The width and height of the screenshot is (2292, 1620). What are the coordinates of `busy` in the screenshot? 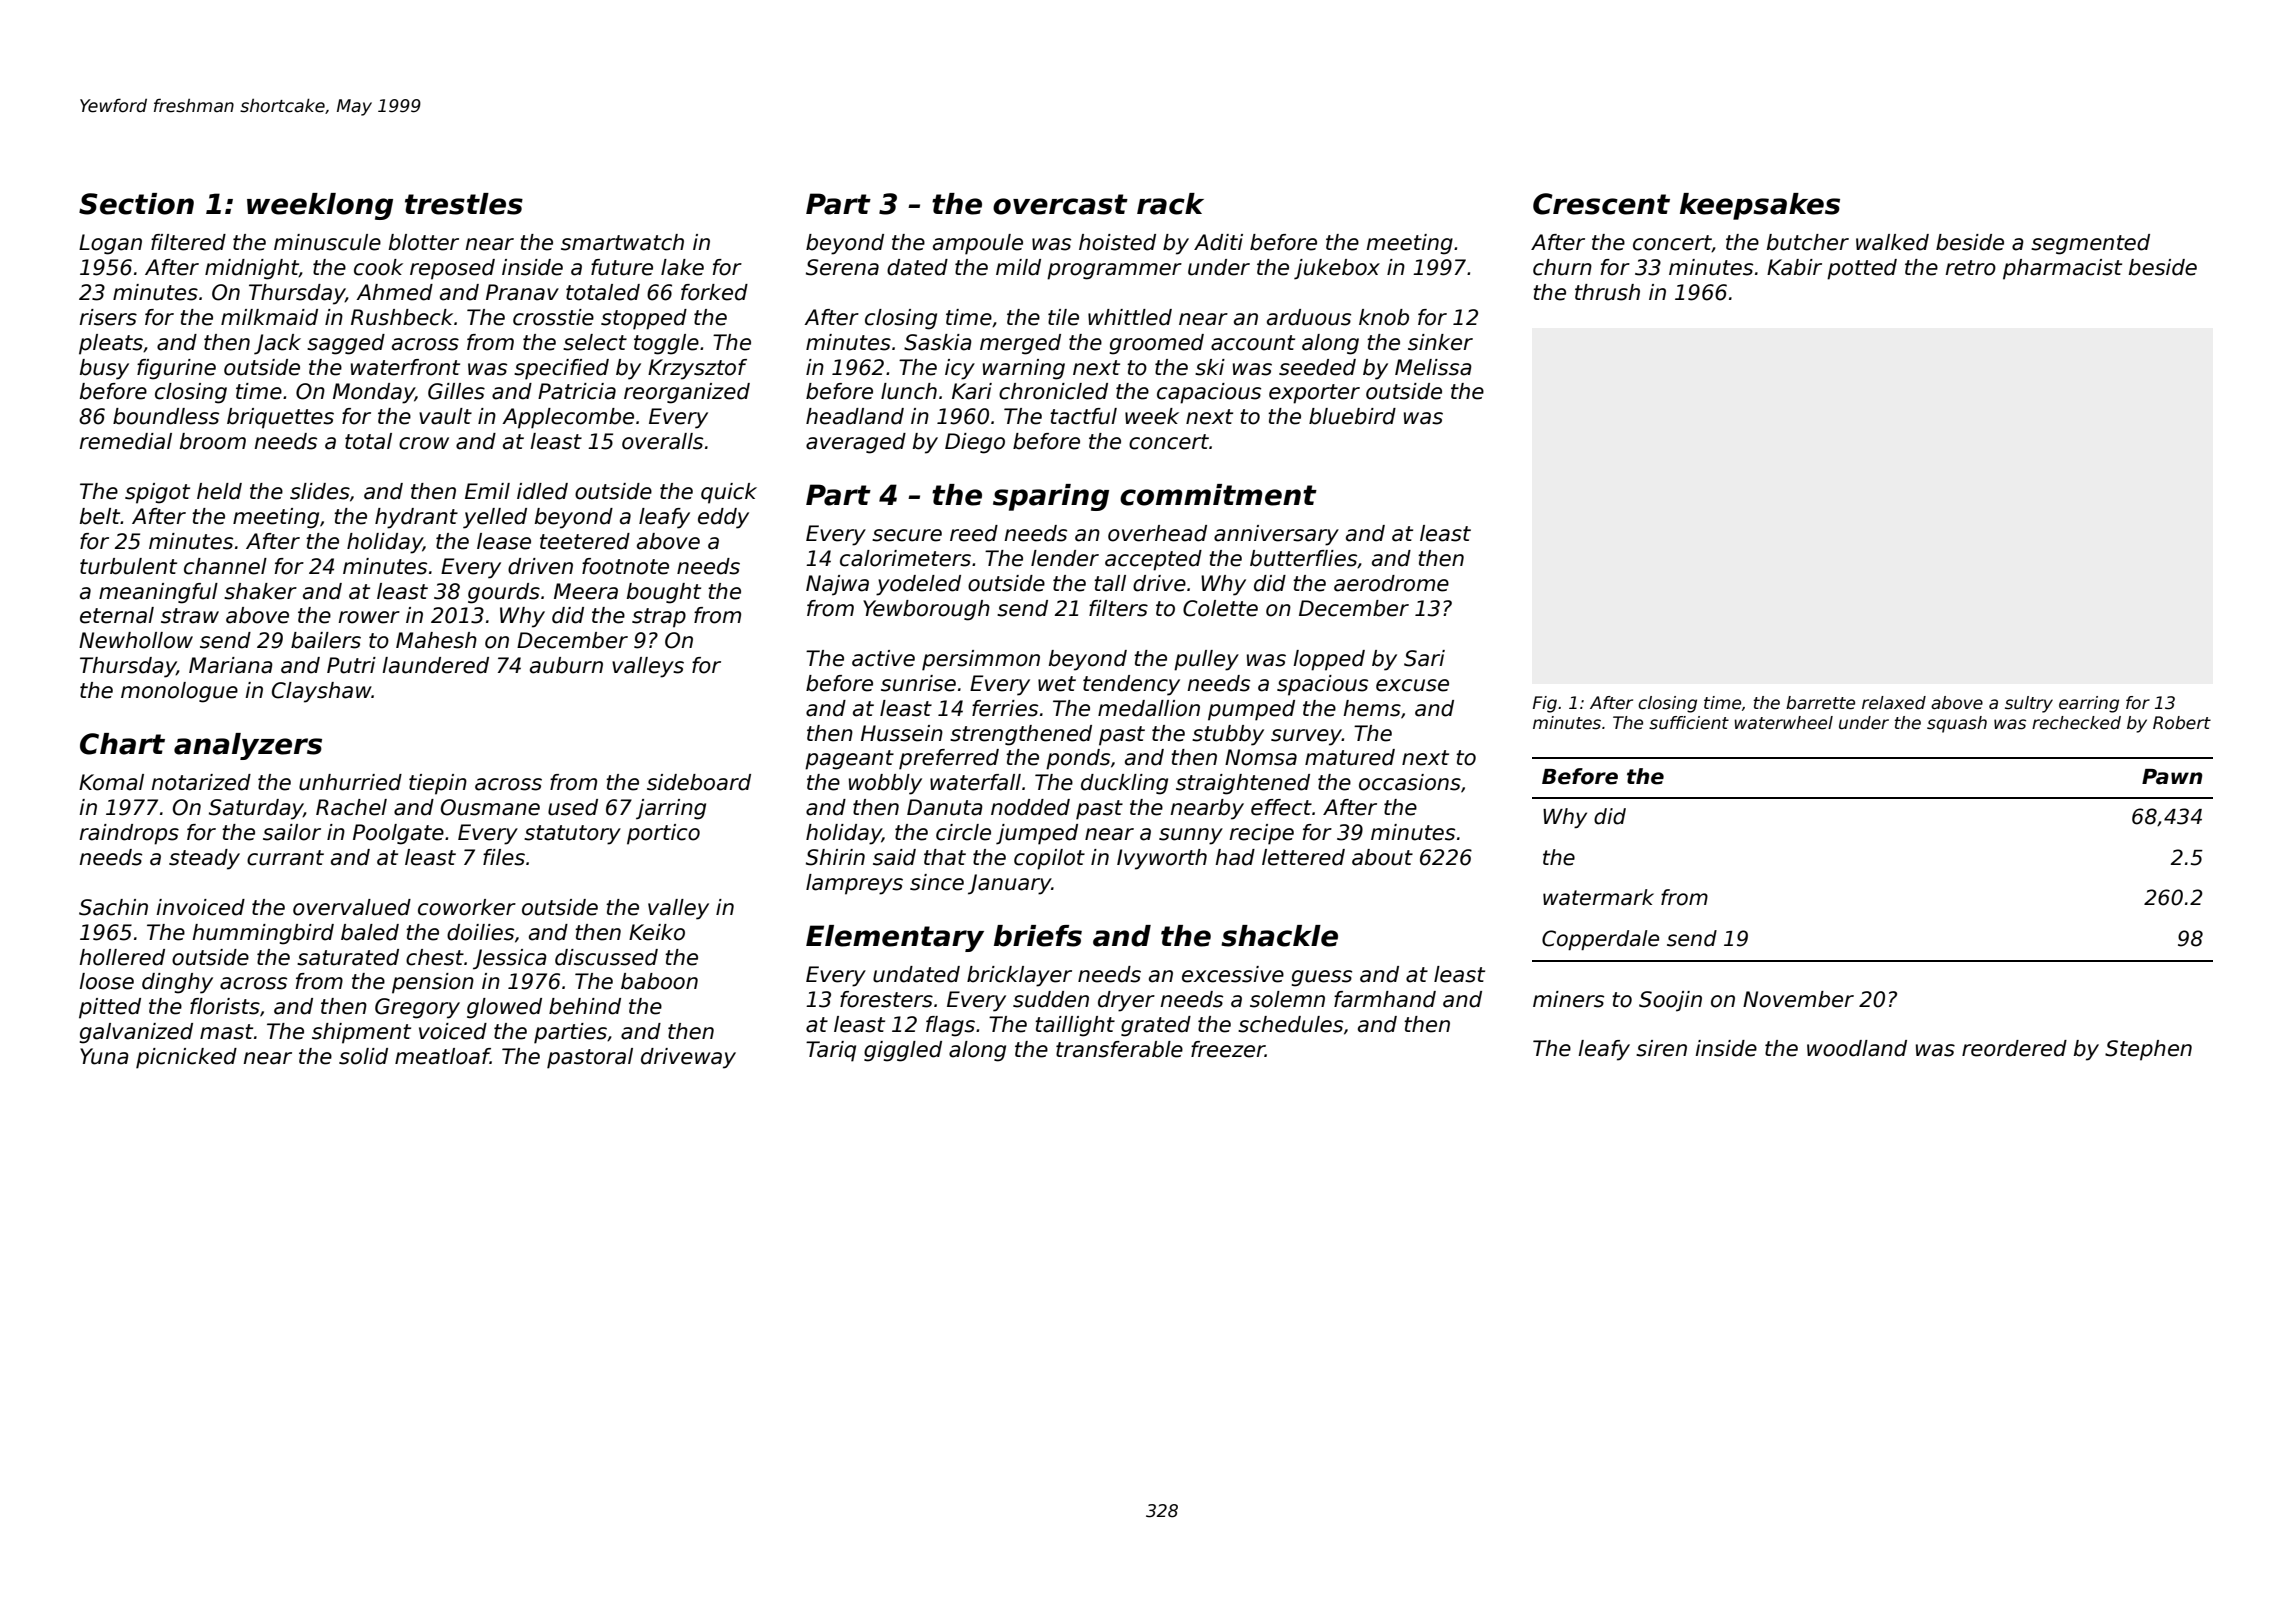 It's located at (104, 369).
